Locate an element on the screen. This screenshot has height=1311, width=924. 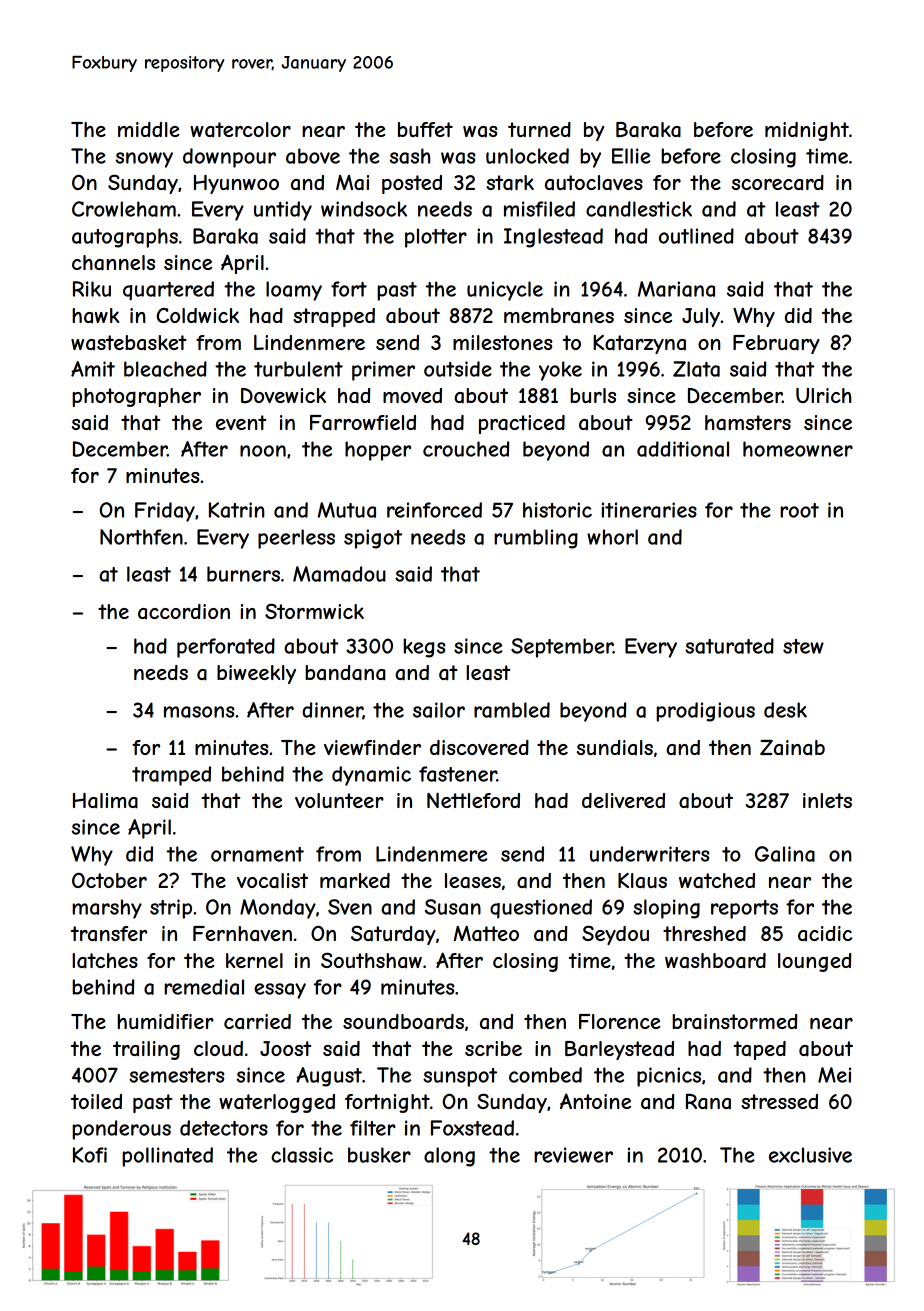
autographs is located at coordinates (125, 238).
